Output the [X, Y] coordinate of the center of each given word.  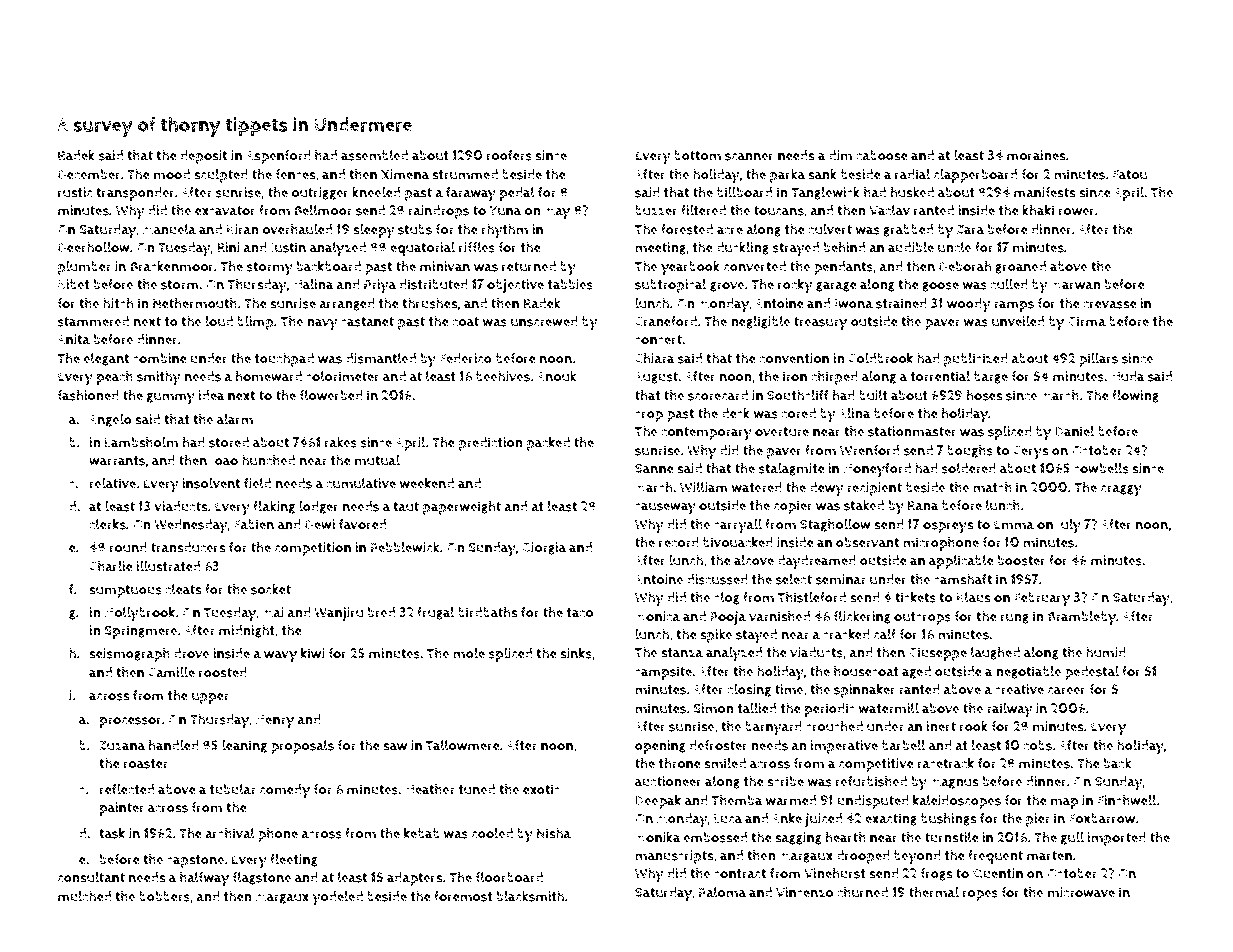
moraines [1036, 155]
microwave [1081, 892]
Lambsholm [141, 442]
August [656, 378]
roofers [509, 155]
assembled [374, 155]
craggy [1121, 490]
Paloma [722, 892]
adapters [415, 879]
